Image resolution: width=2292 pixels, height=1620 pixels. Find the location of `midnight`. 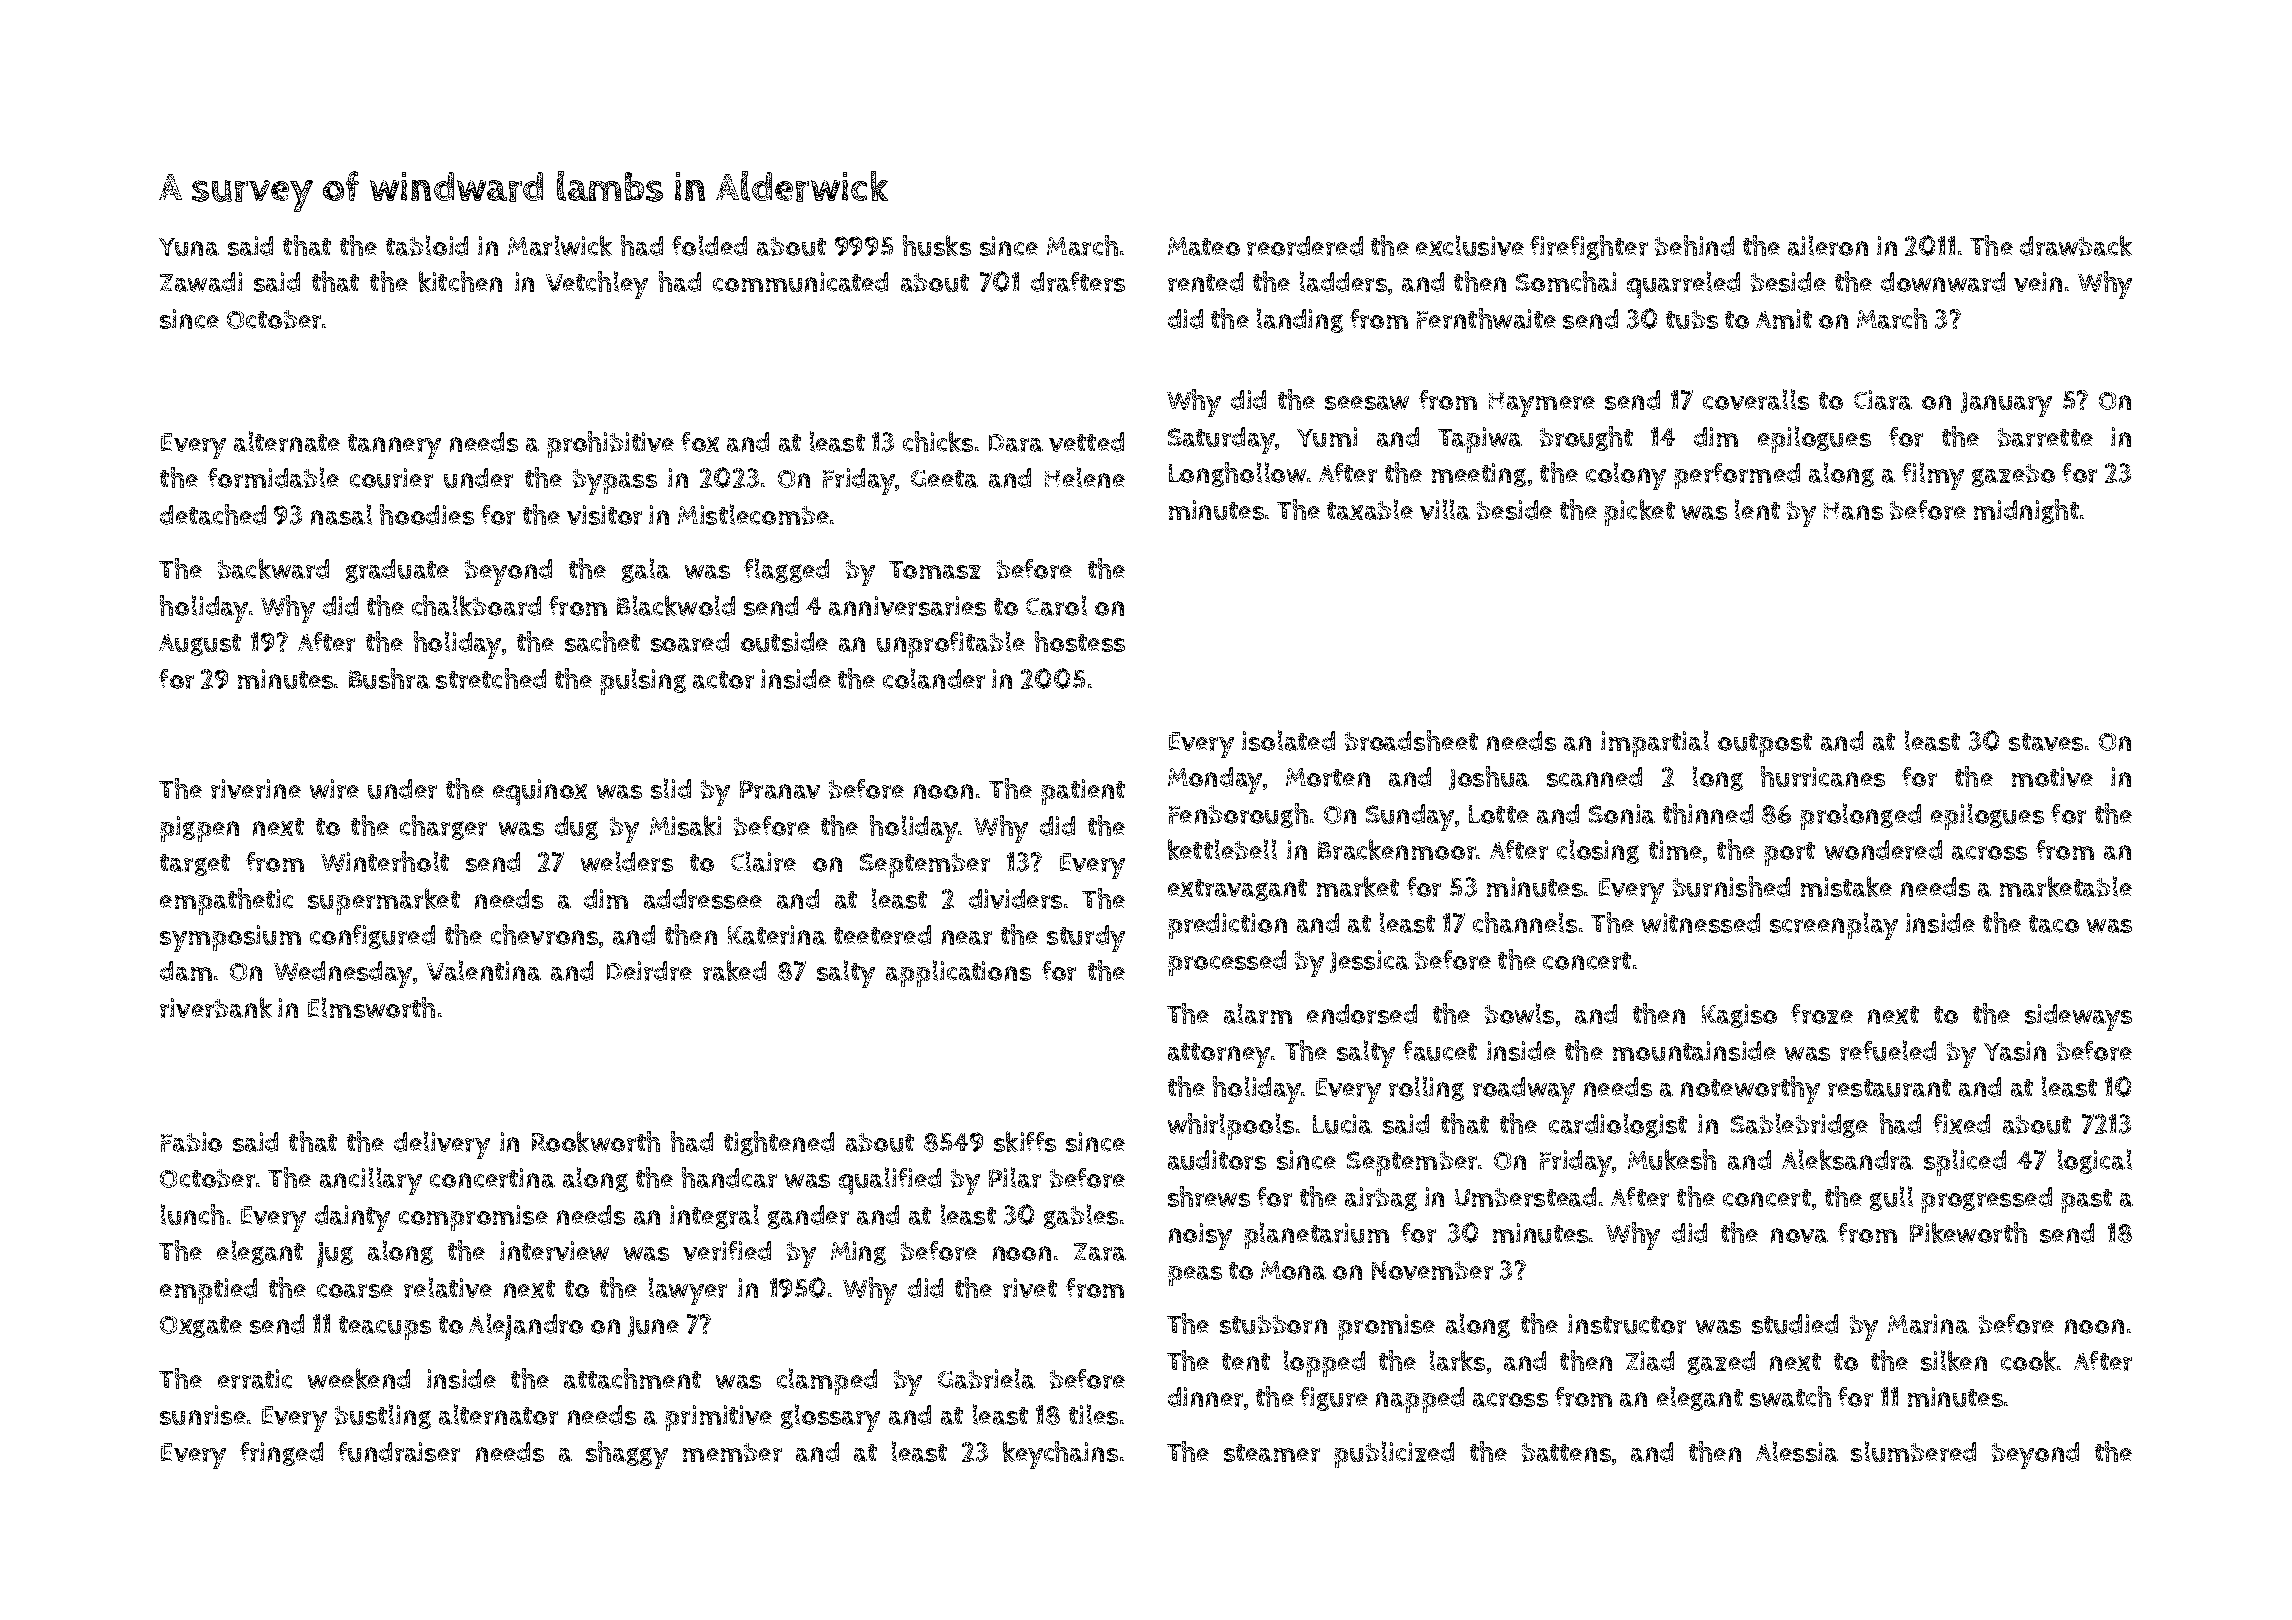

midnight is located at coordinates (2026, 511).
